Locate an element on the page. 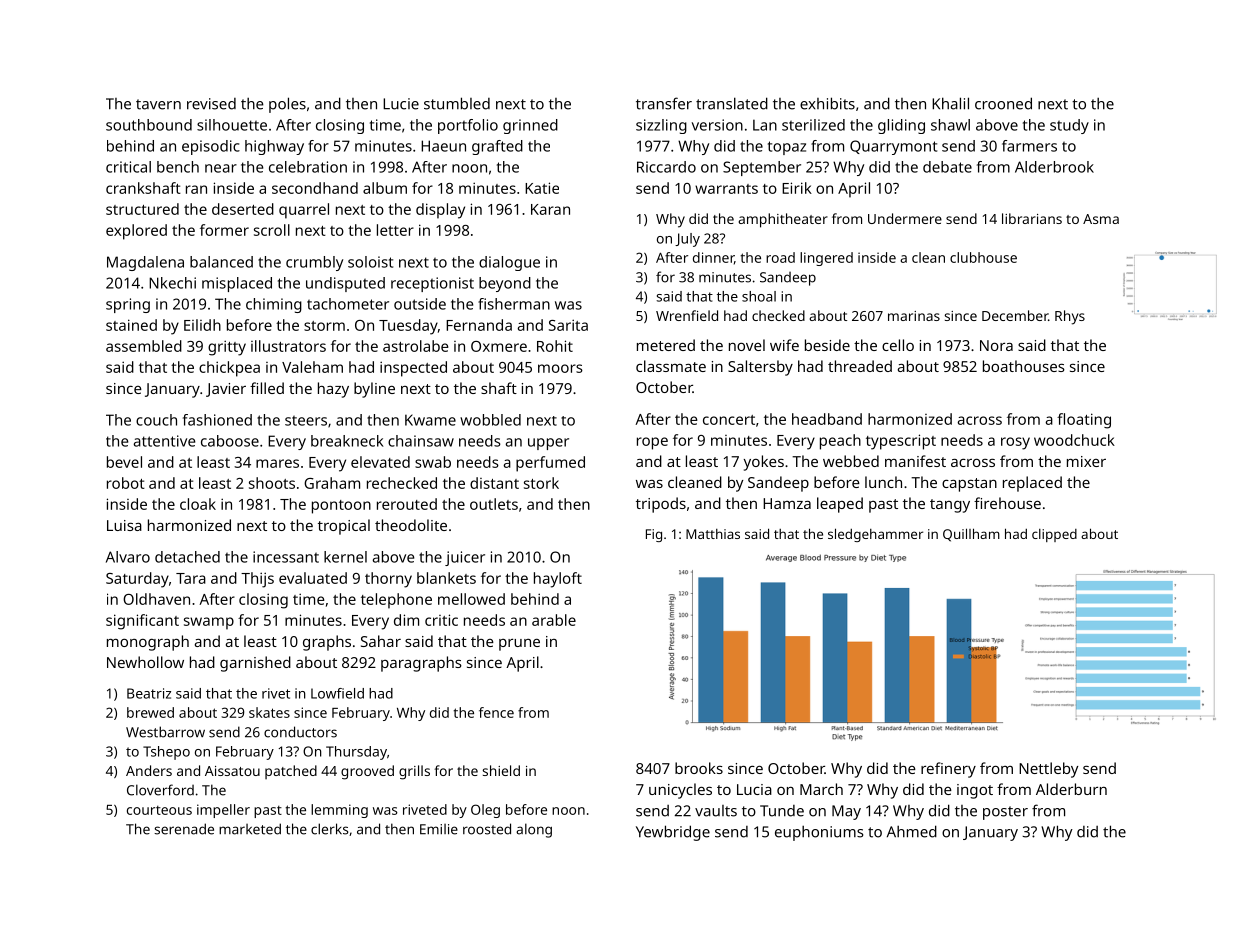 This page has height=952, width=1233. fashioned is located at coordinates (217, 420).
